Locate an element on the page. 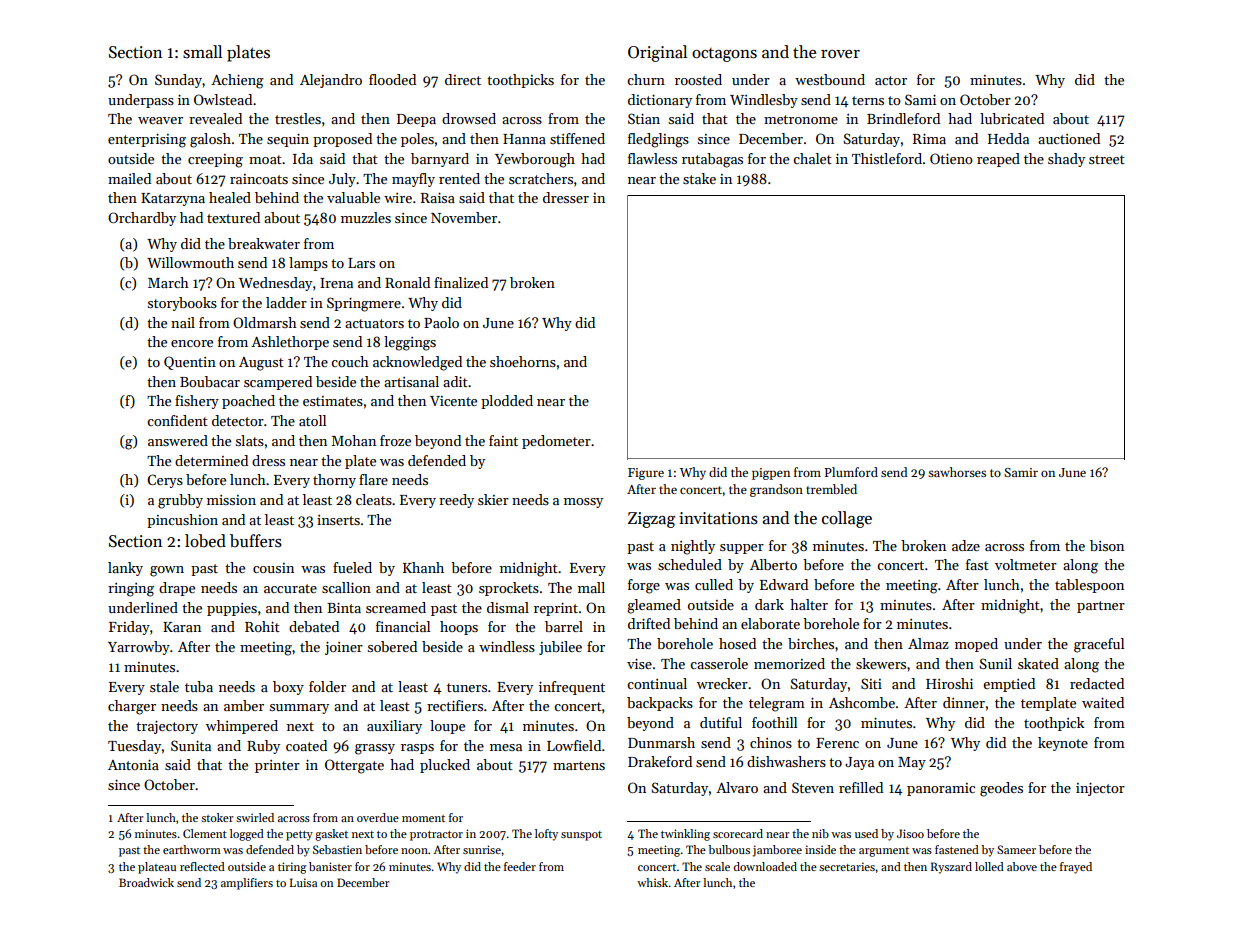 This page has width=1233, height=952. Alejandro is located at coordinates (331, 81).
